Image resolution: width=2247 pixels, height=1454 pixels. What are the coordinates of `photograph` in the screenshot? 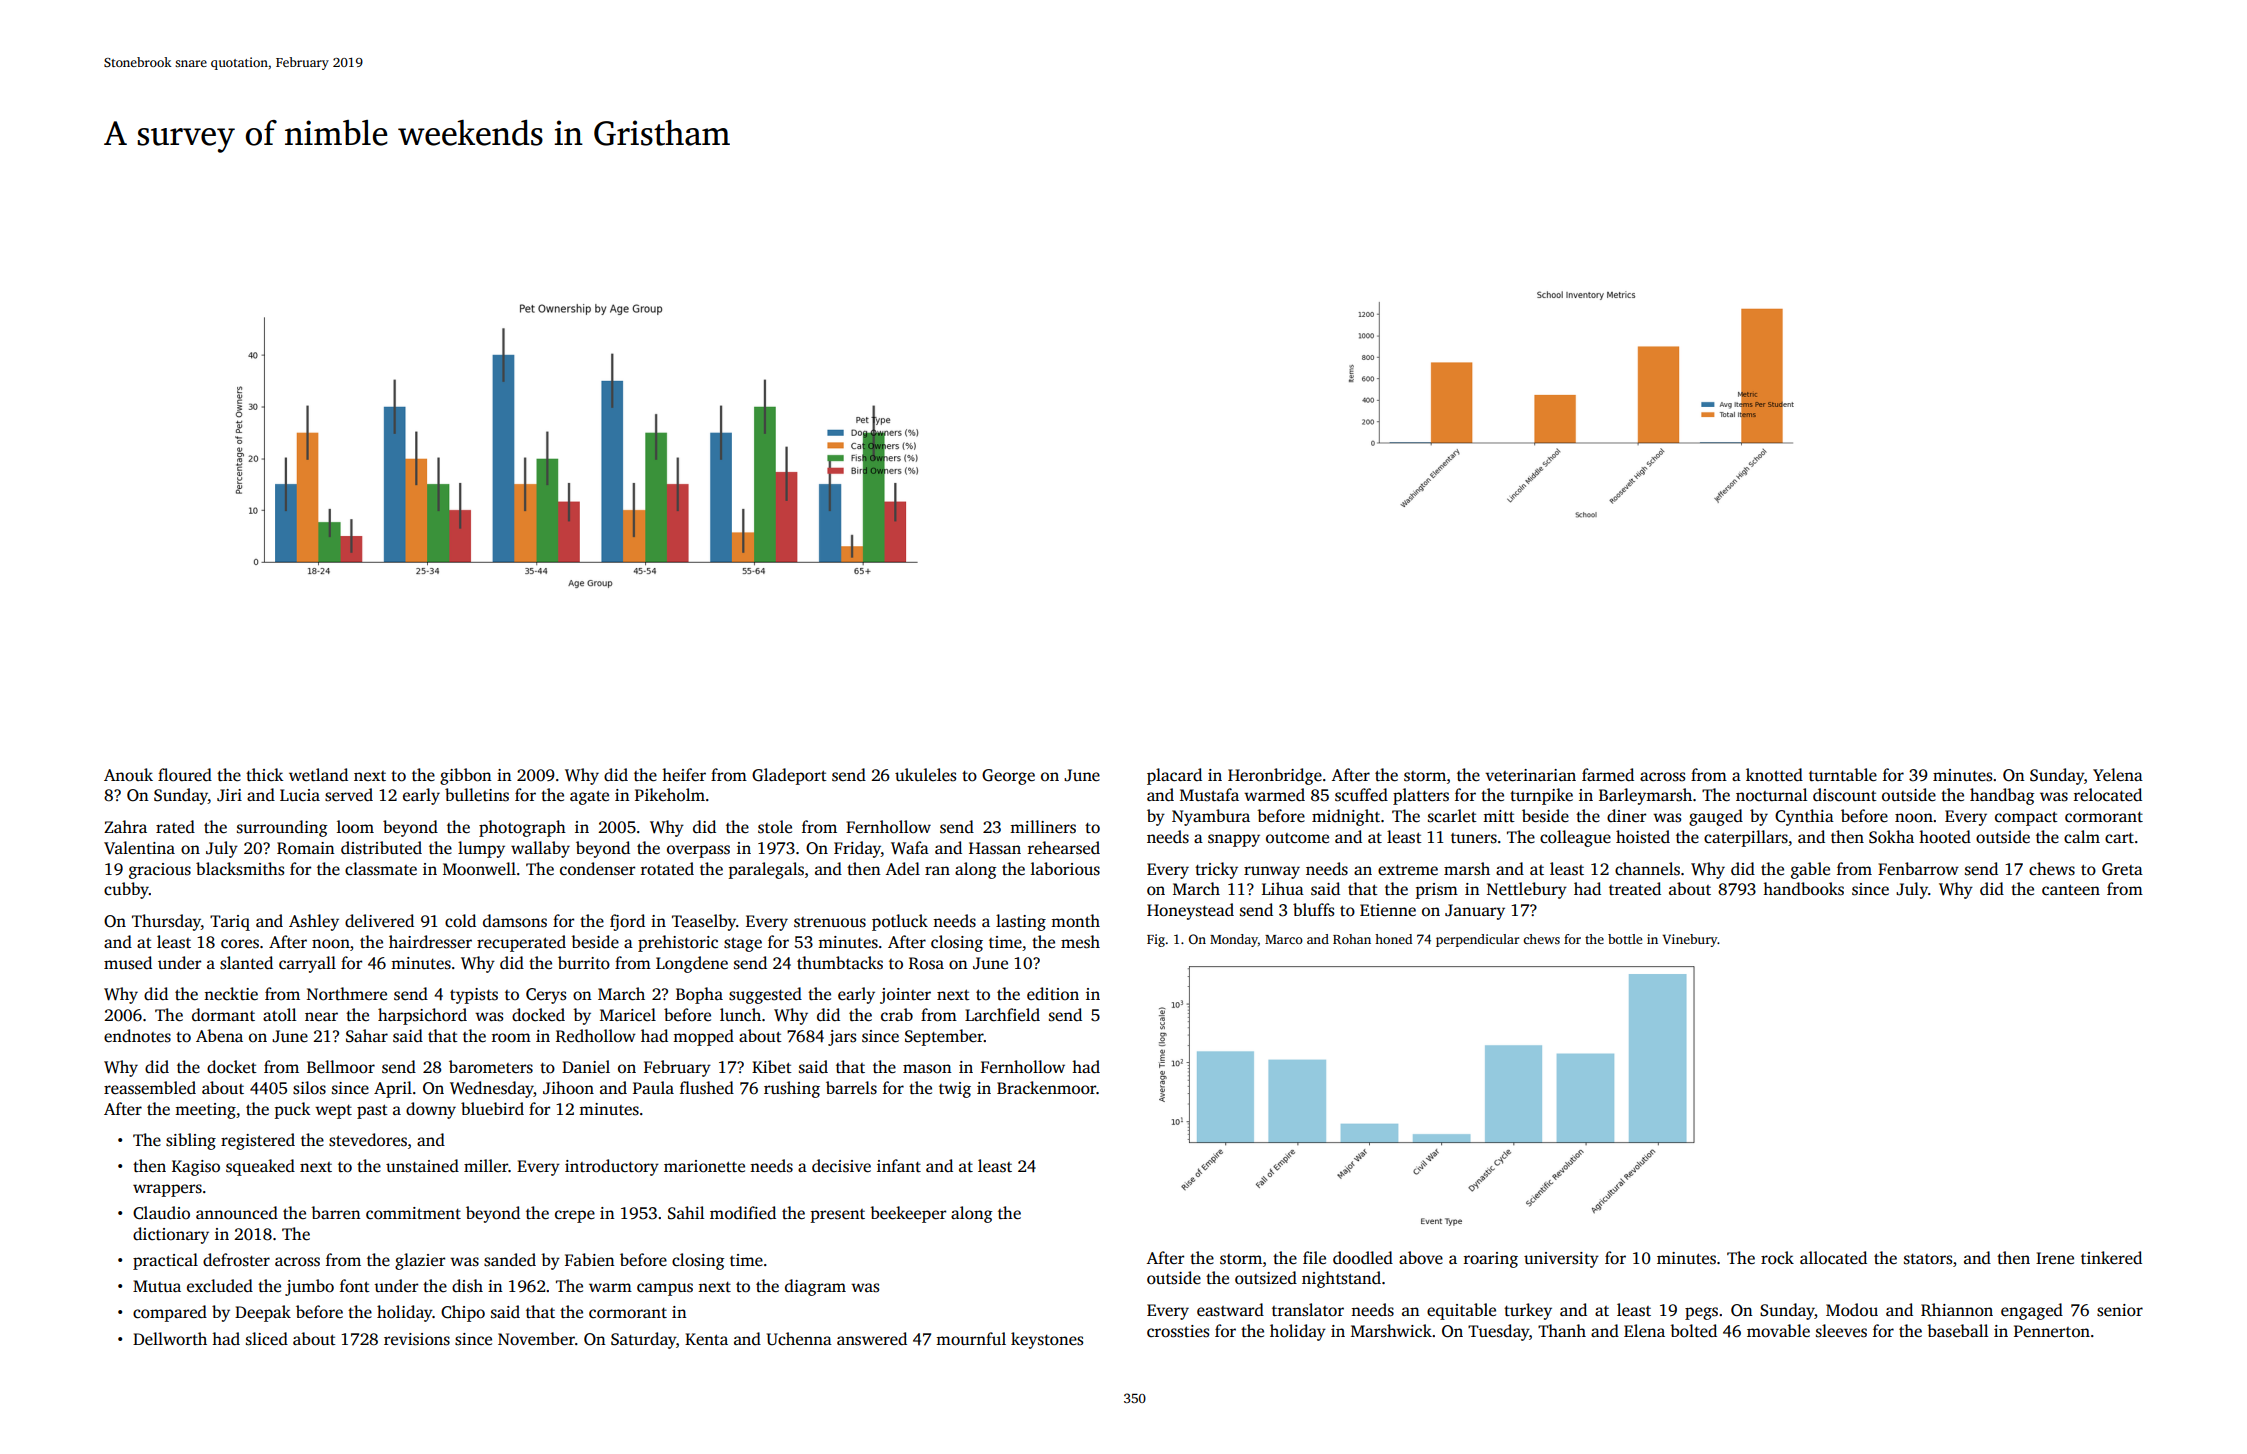 It's located at (522, 828).
